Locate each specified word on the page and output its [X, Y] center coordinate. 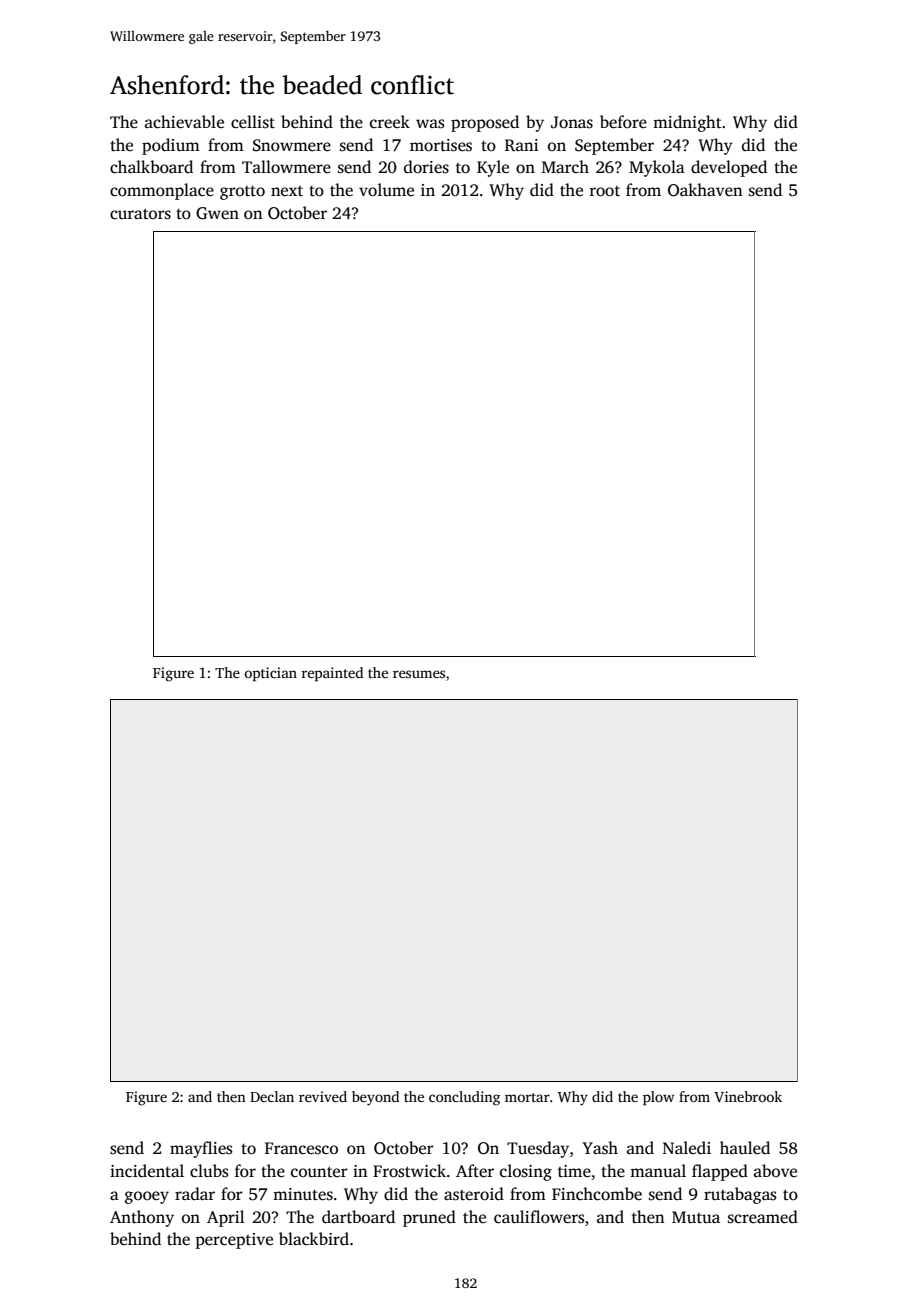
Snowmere [292, 145]
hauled [745, 1148]
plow [659, 1098]
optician [270, 674]
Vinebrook [748, 1096]
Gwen [217, 213]
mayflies [201, 1149]
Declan [272, 1096]
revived [323, 1096]
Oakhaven [705, 190]
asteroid [474, 1194]
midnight [687, 123]
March [565, 166]
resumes [419, 674]
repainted [332, 674]
